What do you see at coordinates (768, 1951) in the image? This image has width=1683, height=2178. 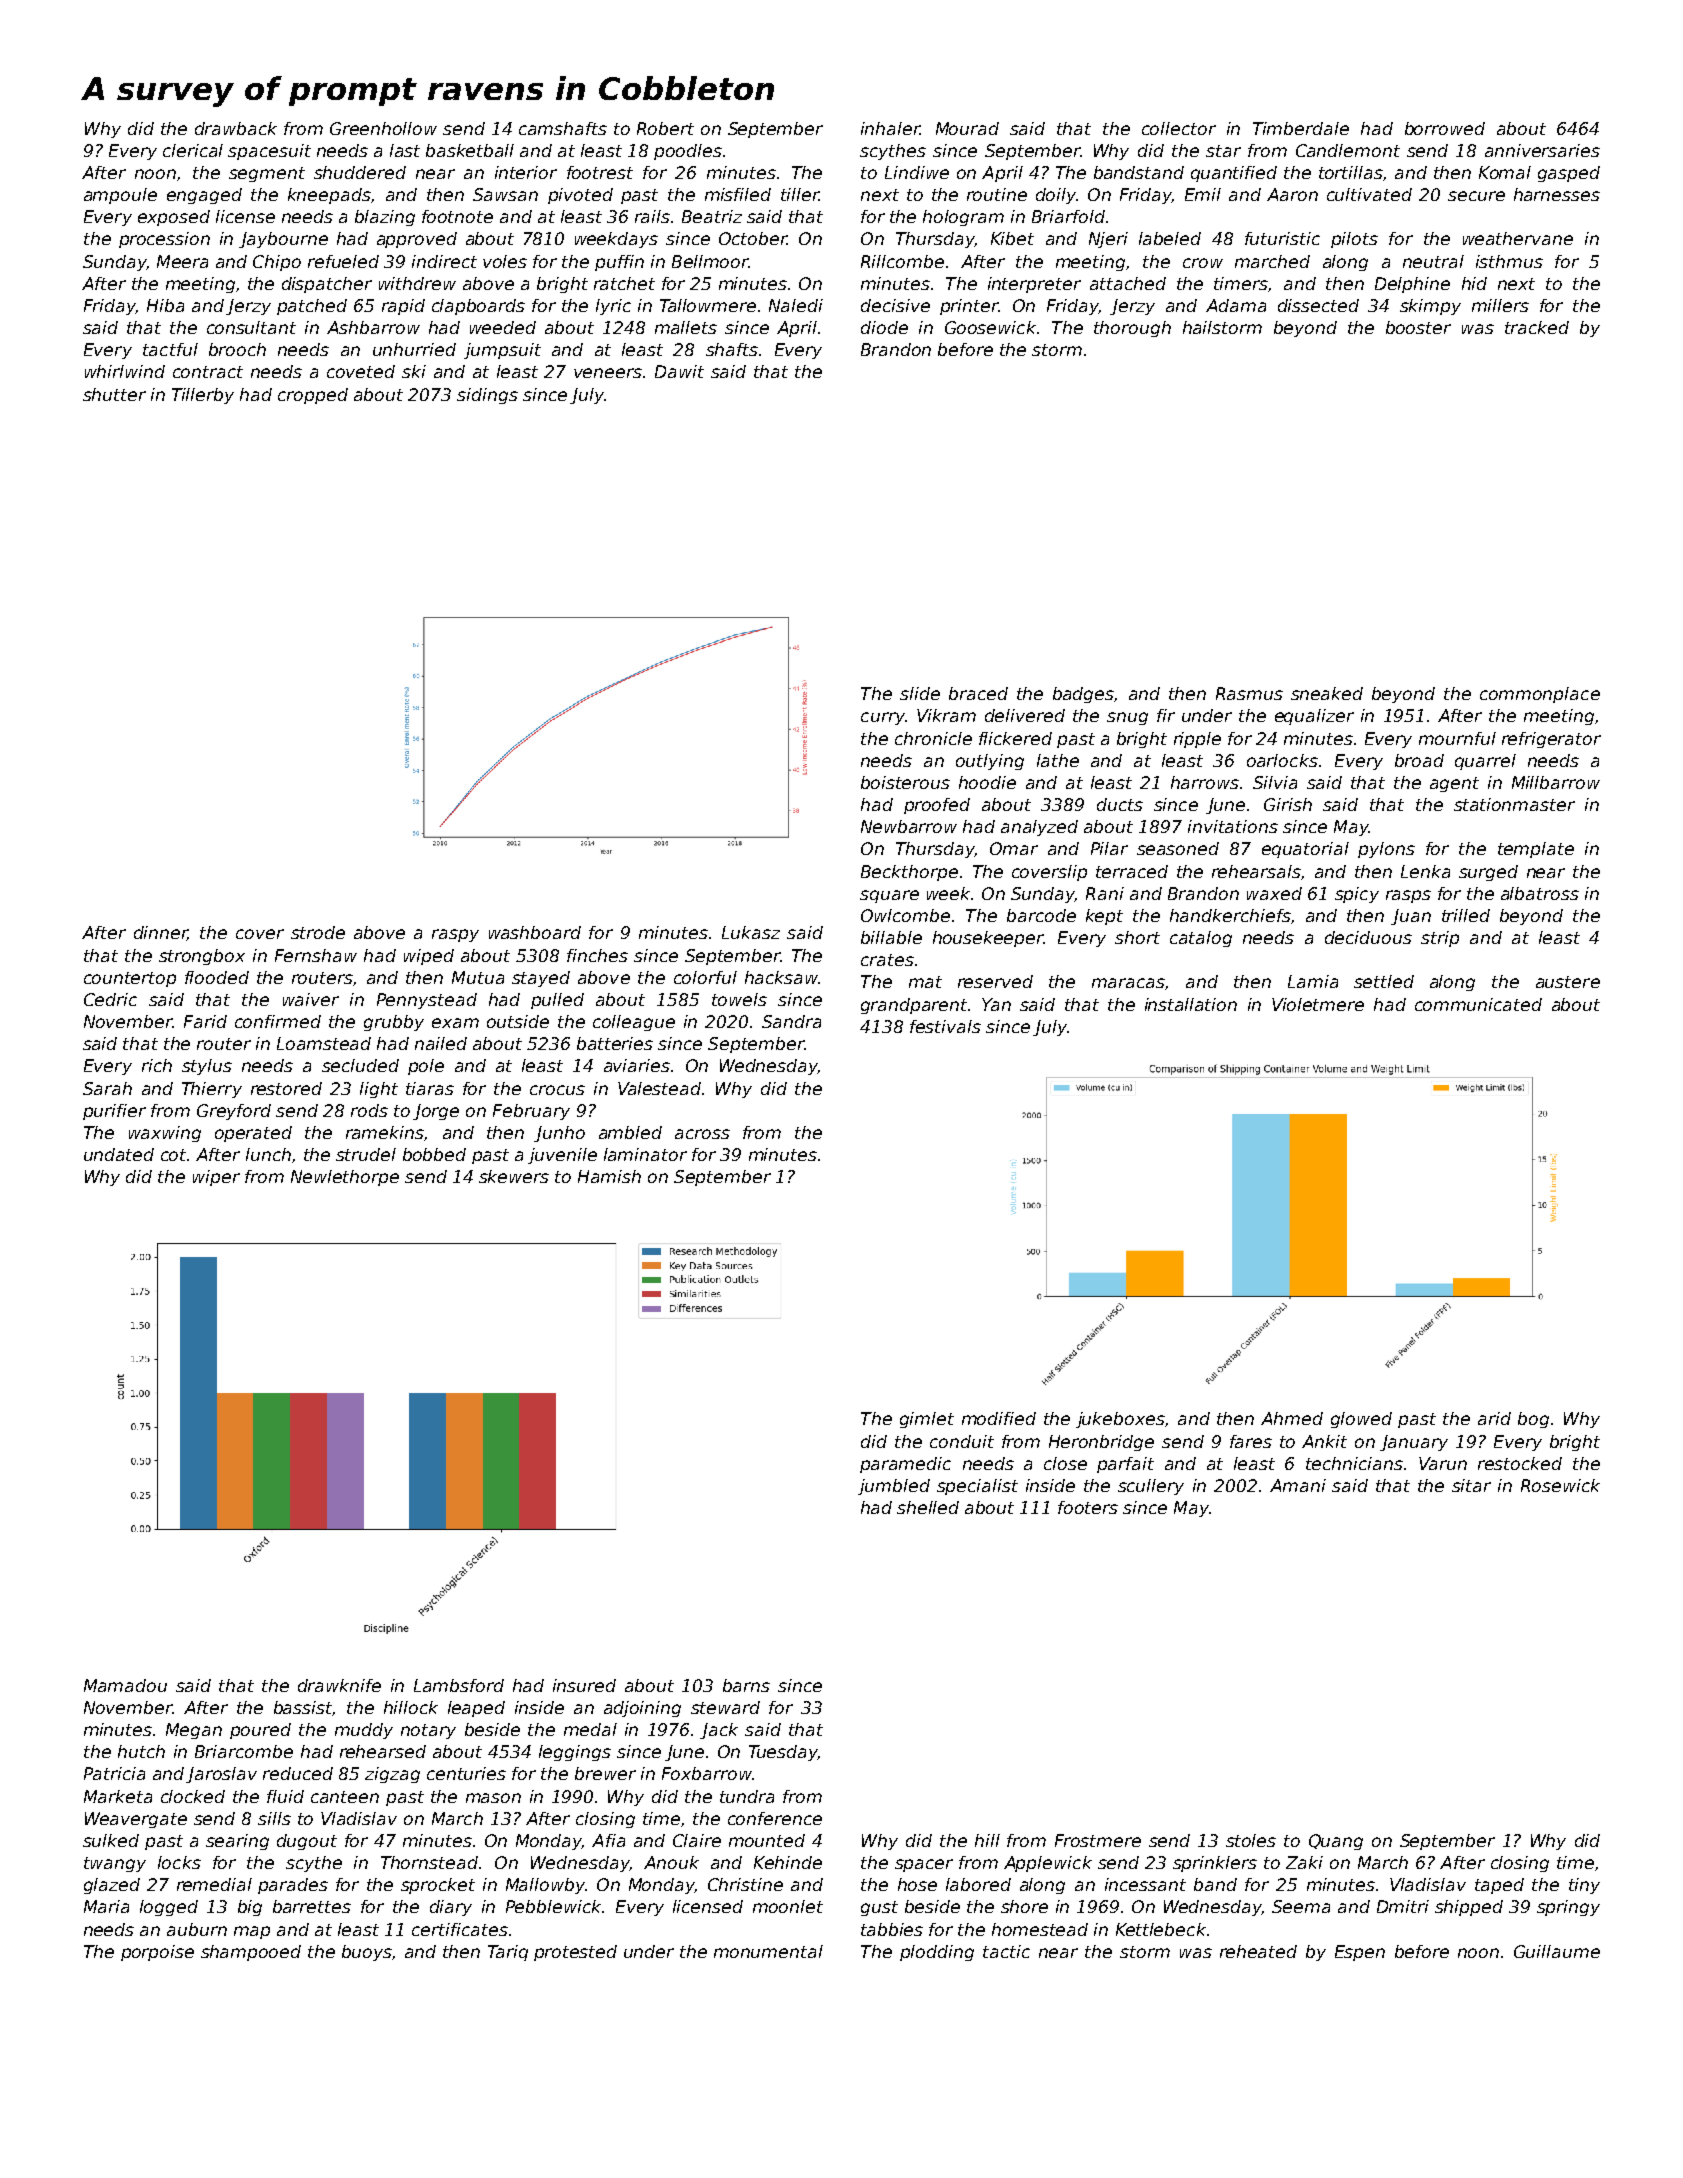 I see `monumental` at bounding box center [768, 1951].
